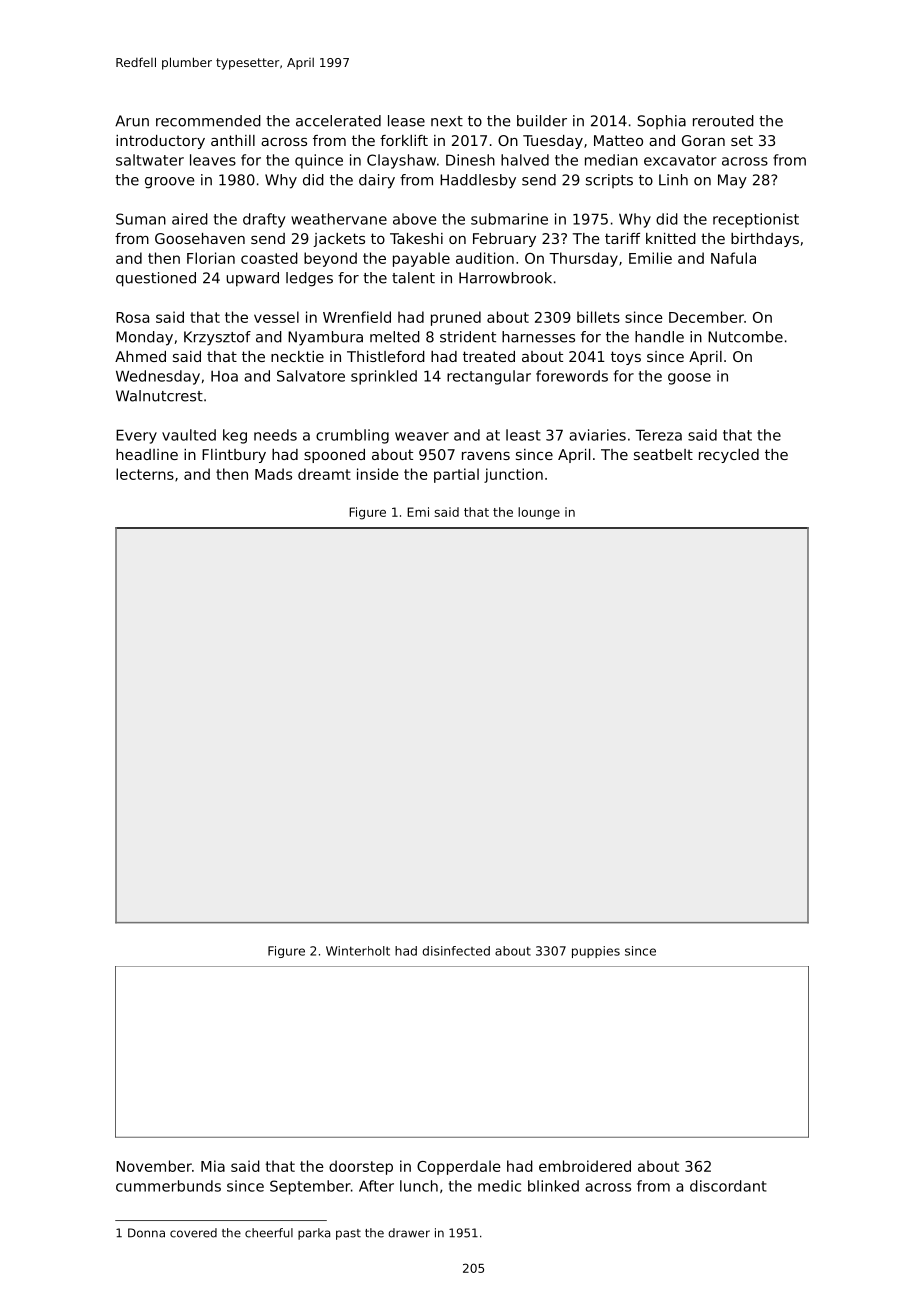 The width and height of the screenshot is (924, 1308). Describe the element at coordinates (309, 279) in the screenshot. I see `ledges` at that location.
